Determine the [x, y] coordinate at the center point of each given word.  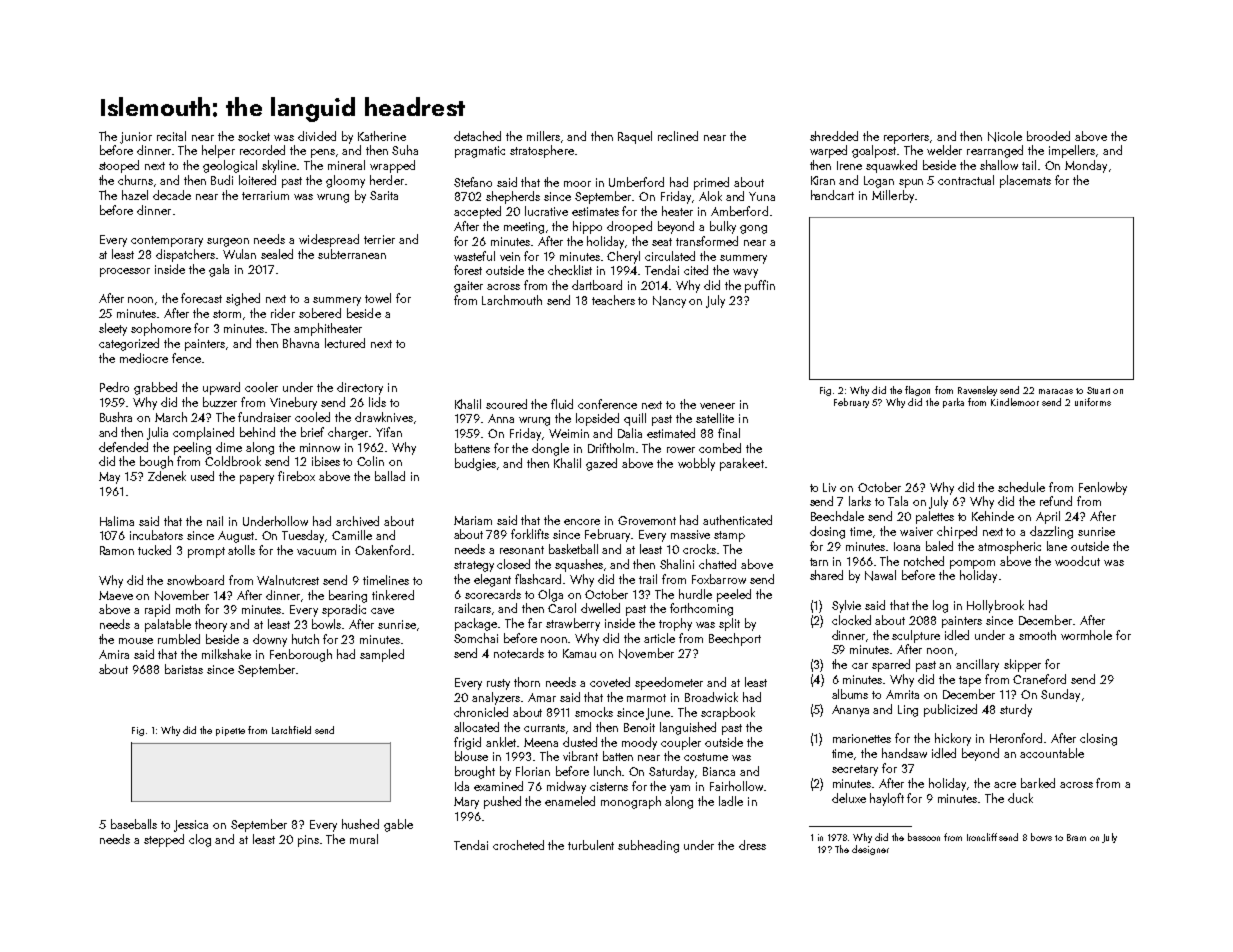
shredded [834, 136]
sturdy [1016, 710]
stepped [164, 840]
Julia [157, 433]
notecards [519, 653]
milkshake [226, 654]
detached [477, 136]
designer [870, 850]
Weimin [569, 433]
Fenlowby [1103, 488]
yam [680, 789]
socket [254, 136]
